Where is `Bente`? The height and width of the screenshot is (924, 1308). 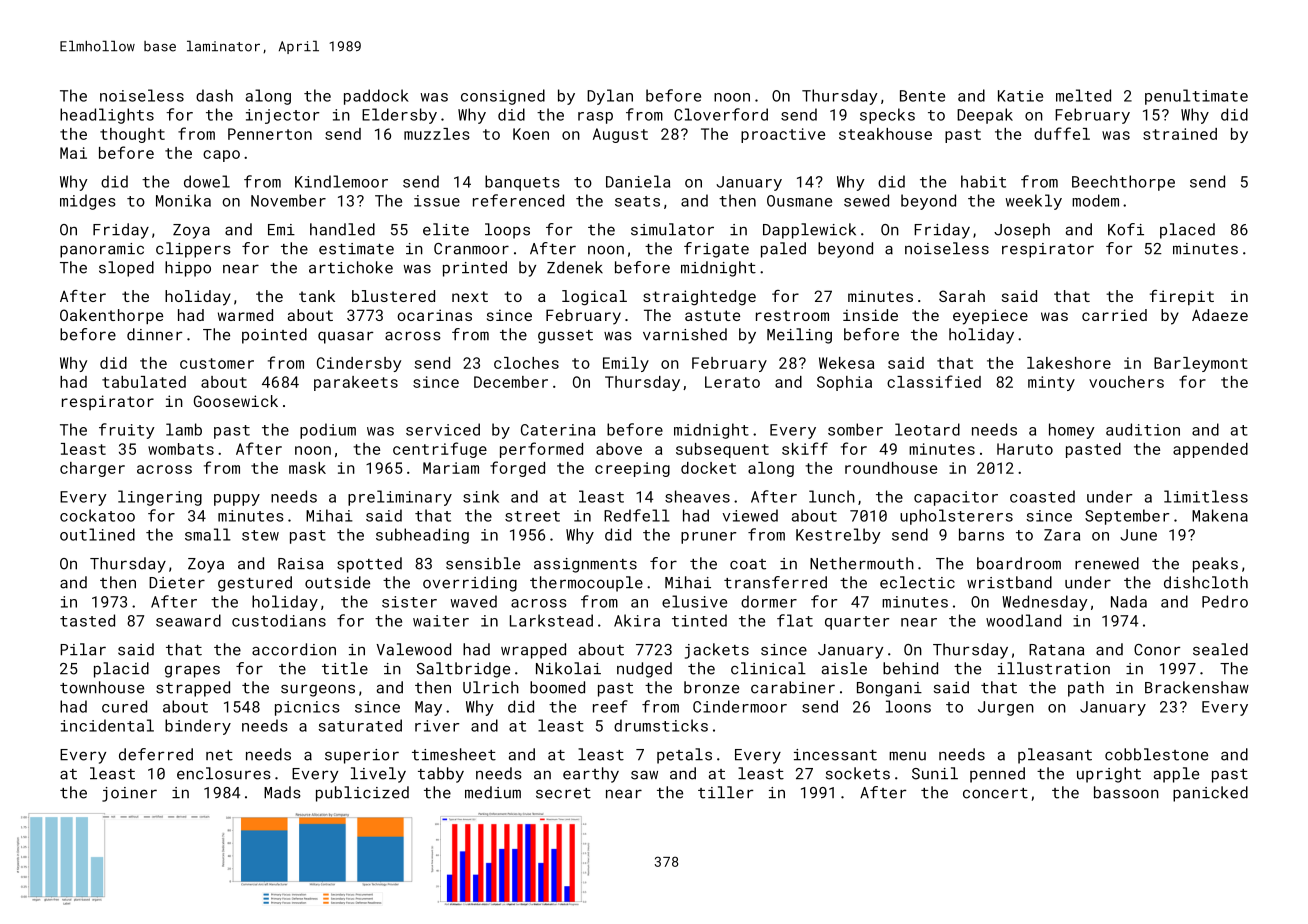 Bente is located at coordinates (922, 96).
